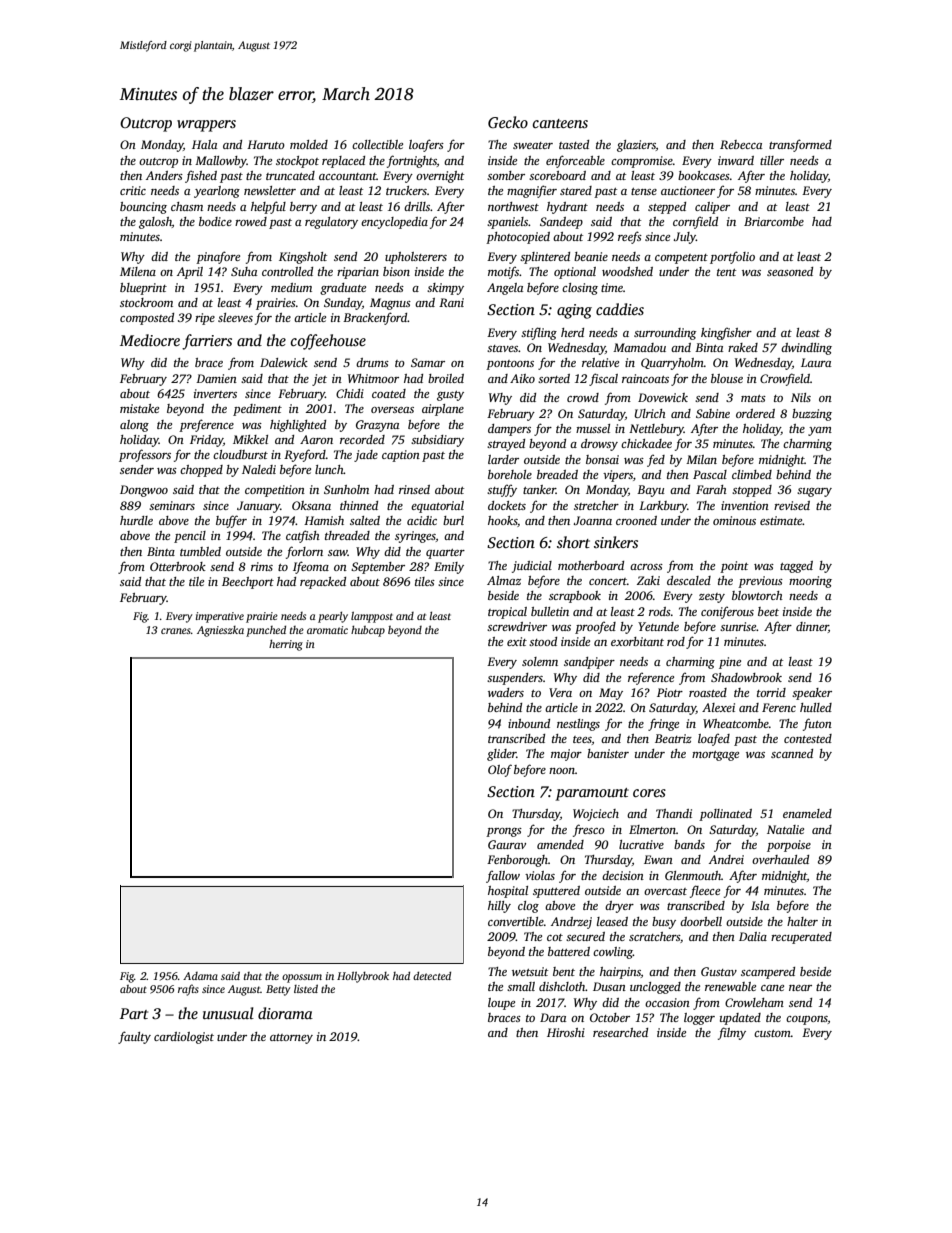 The width and height of the screenshot is (952, 1233). Describe the element at coordinates (636, 146) in the screenshot. I see `glaziers` at that location.
